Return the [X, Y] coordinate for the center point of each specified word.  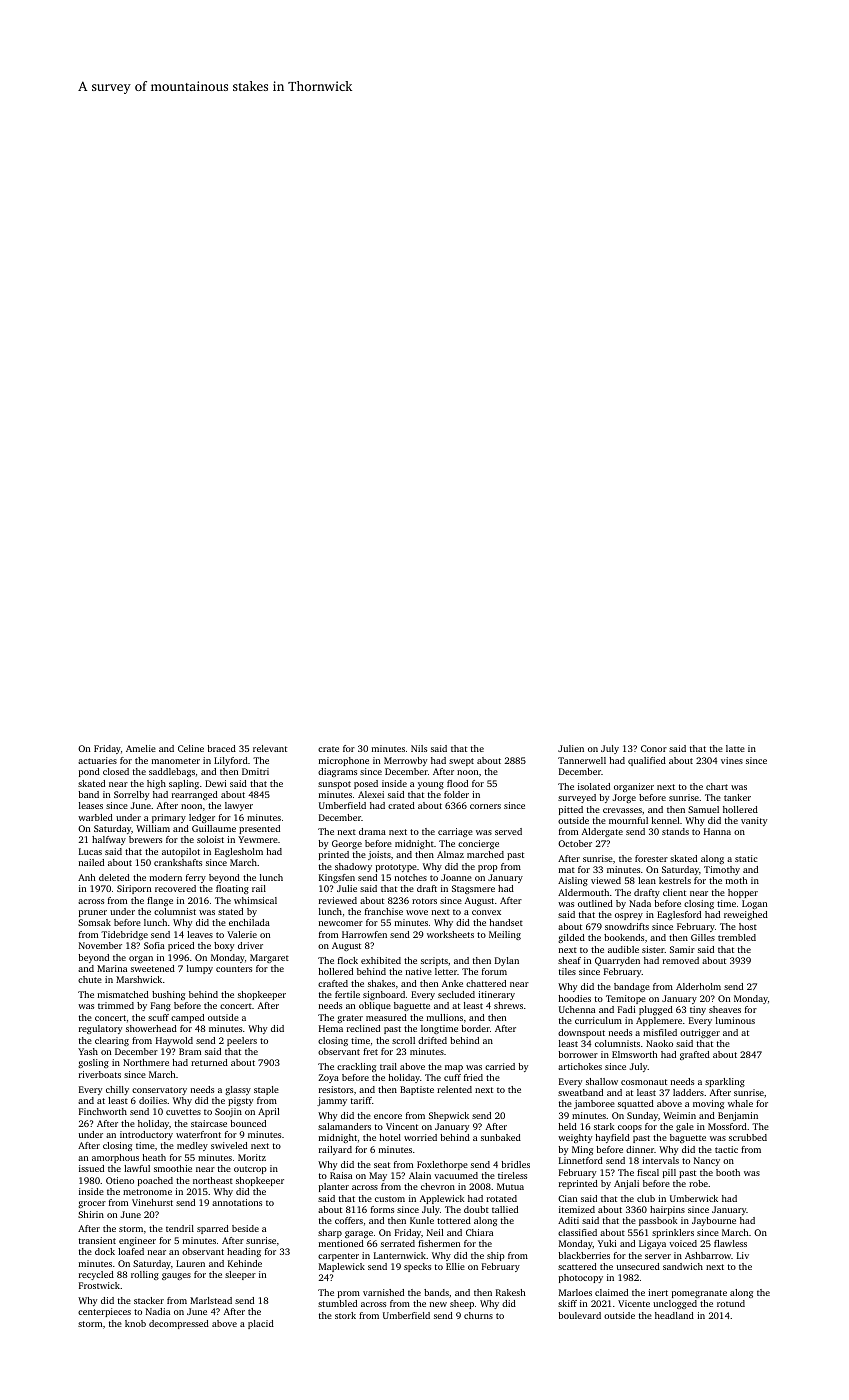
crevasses [622, 810]
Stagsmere [473, 889]
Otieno [120, 1180]
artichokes [580, 1066]
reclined [363, 1028]
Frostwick [99, 1285]
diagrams [337, 772]
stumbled [337, 1303]
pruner [93, 913]
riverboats [100, 1074]
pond [89, 772]
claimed [611, 1292]
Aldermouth [583, 892]
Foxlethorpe [442, 1165]
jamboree [594, 1104]
